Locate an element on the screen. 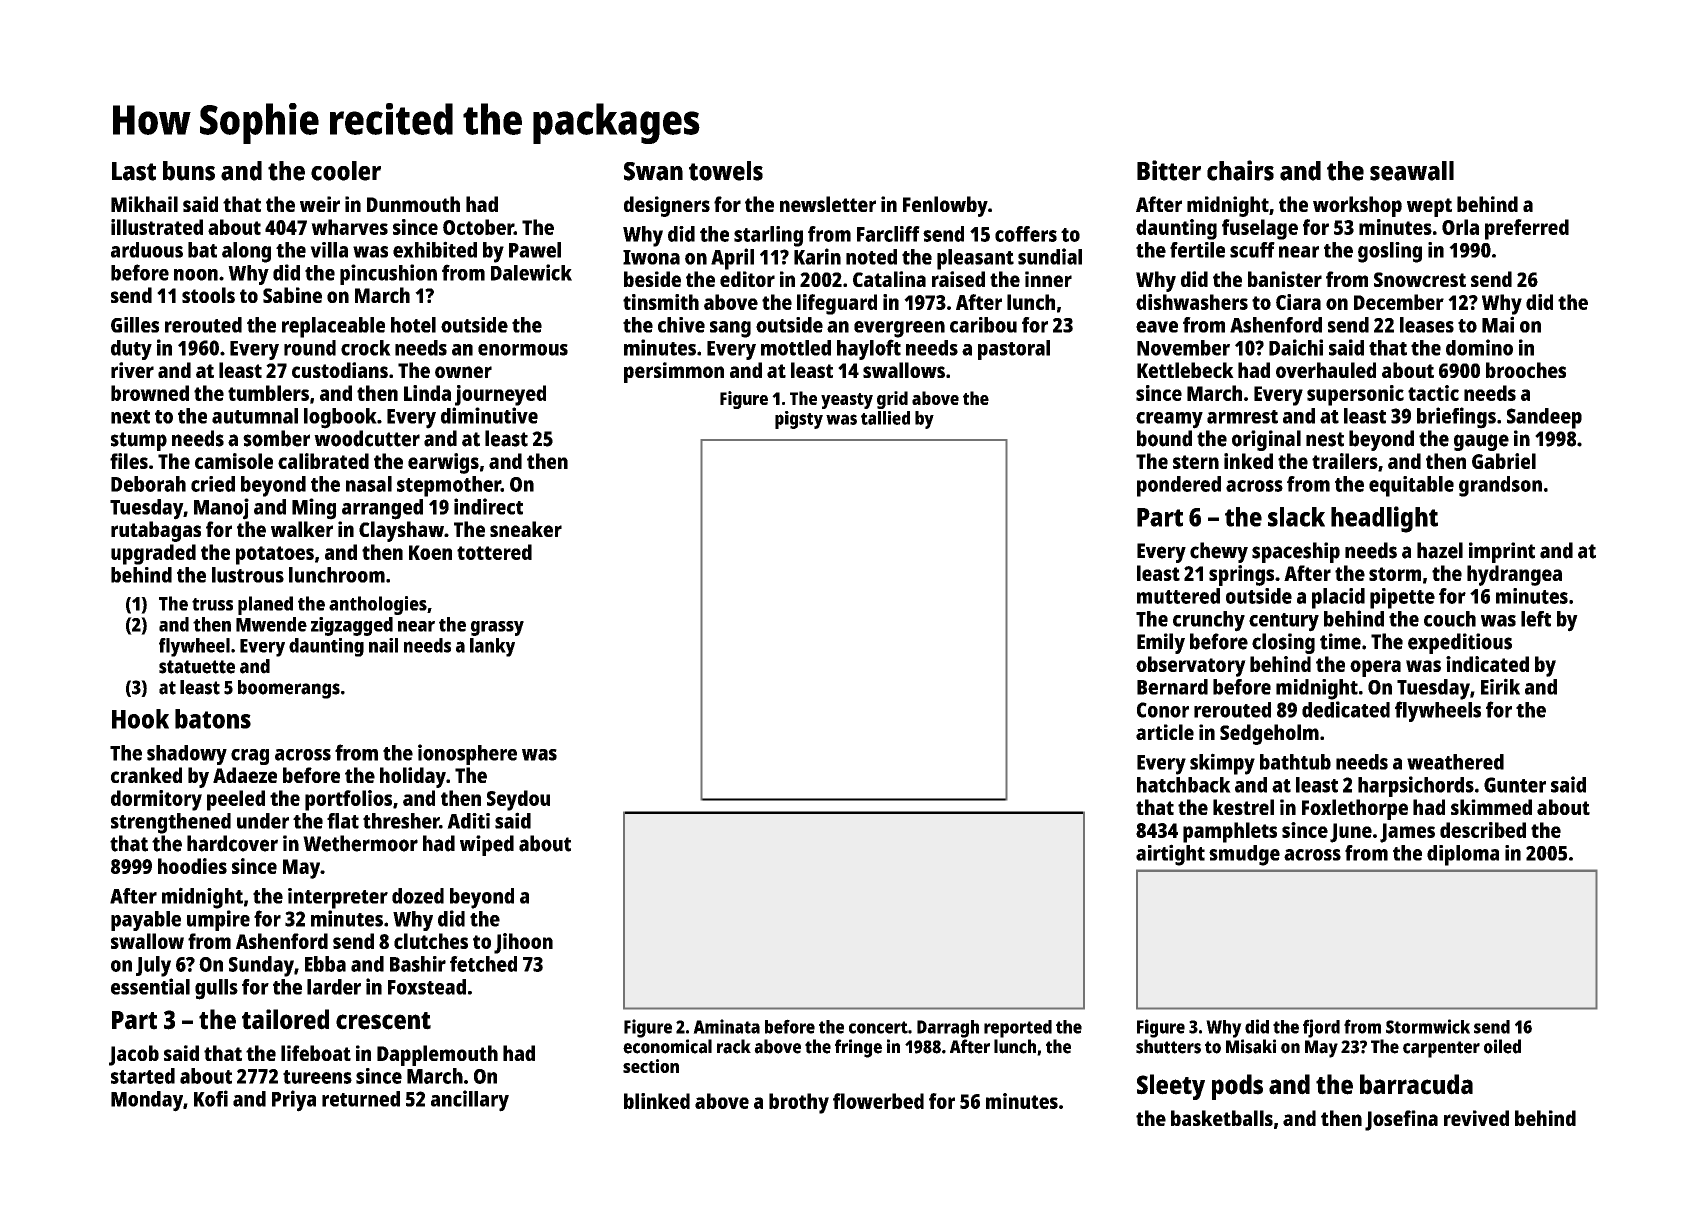 This screenshot has width=1708, height=1208. economical is located at coordinates (667, 1046).
